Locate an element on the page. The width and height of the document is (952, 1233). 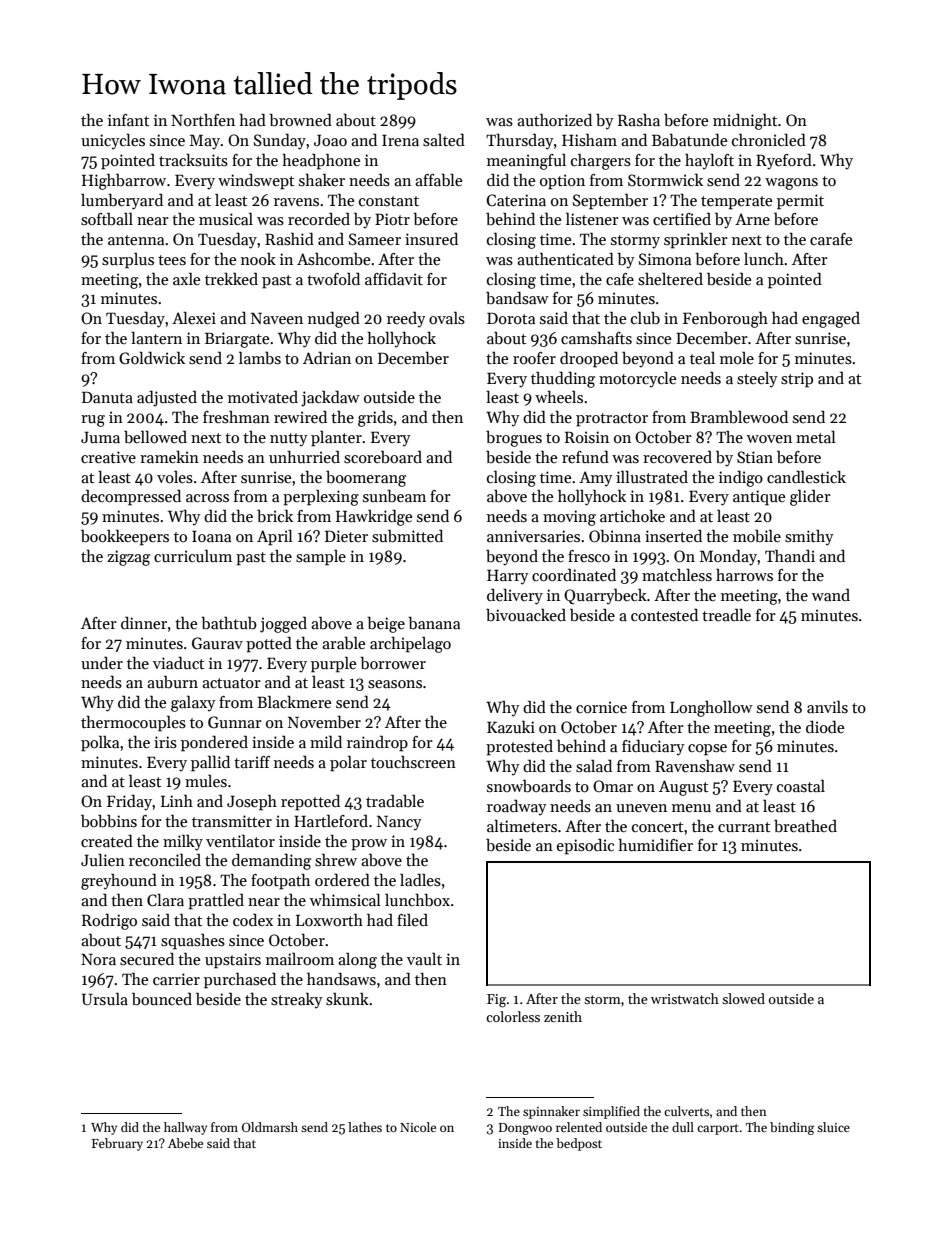
Omar is located at coordinates (613, 786).
